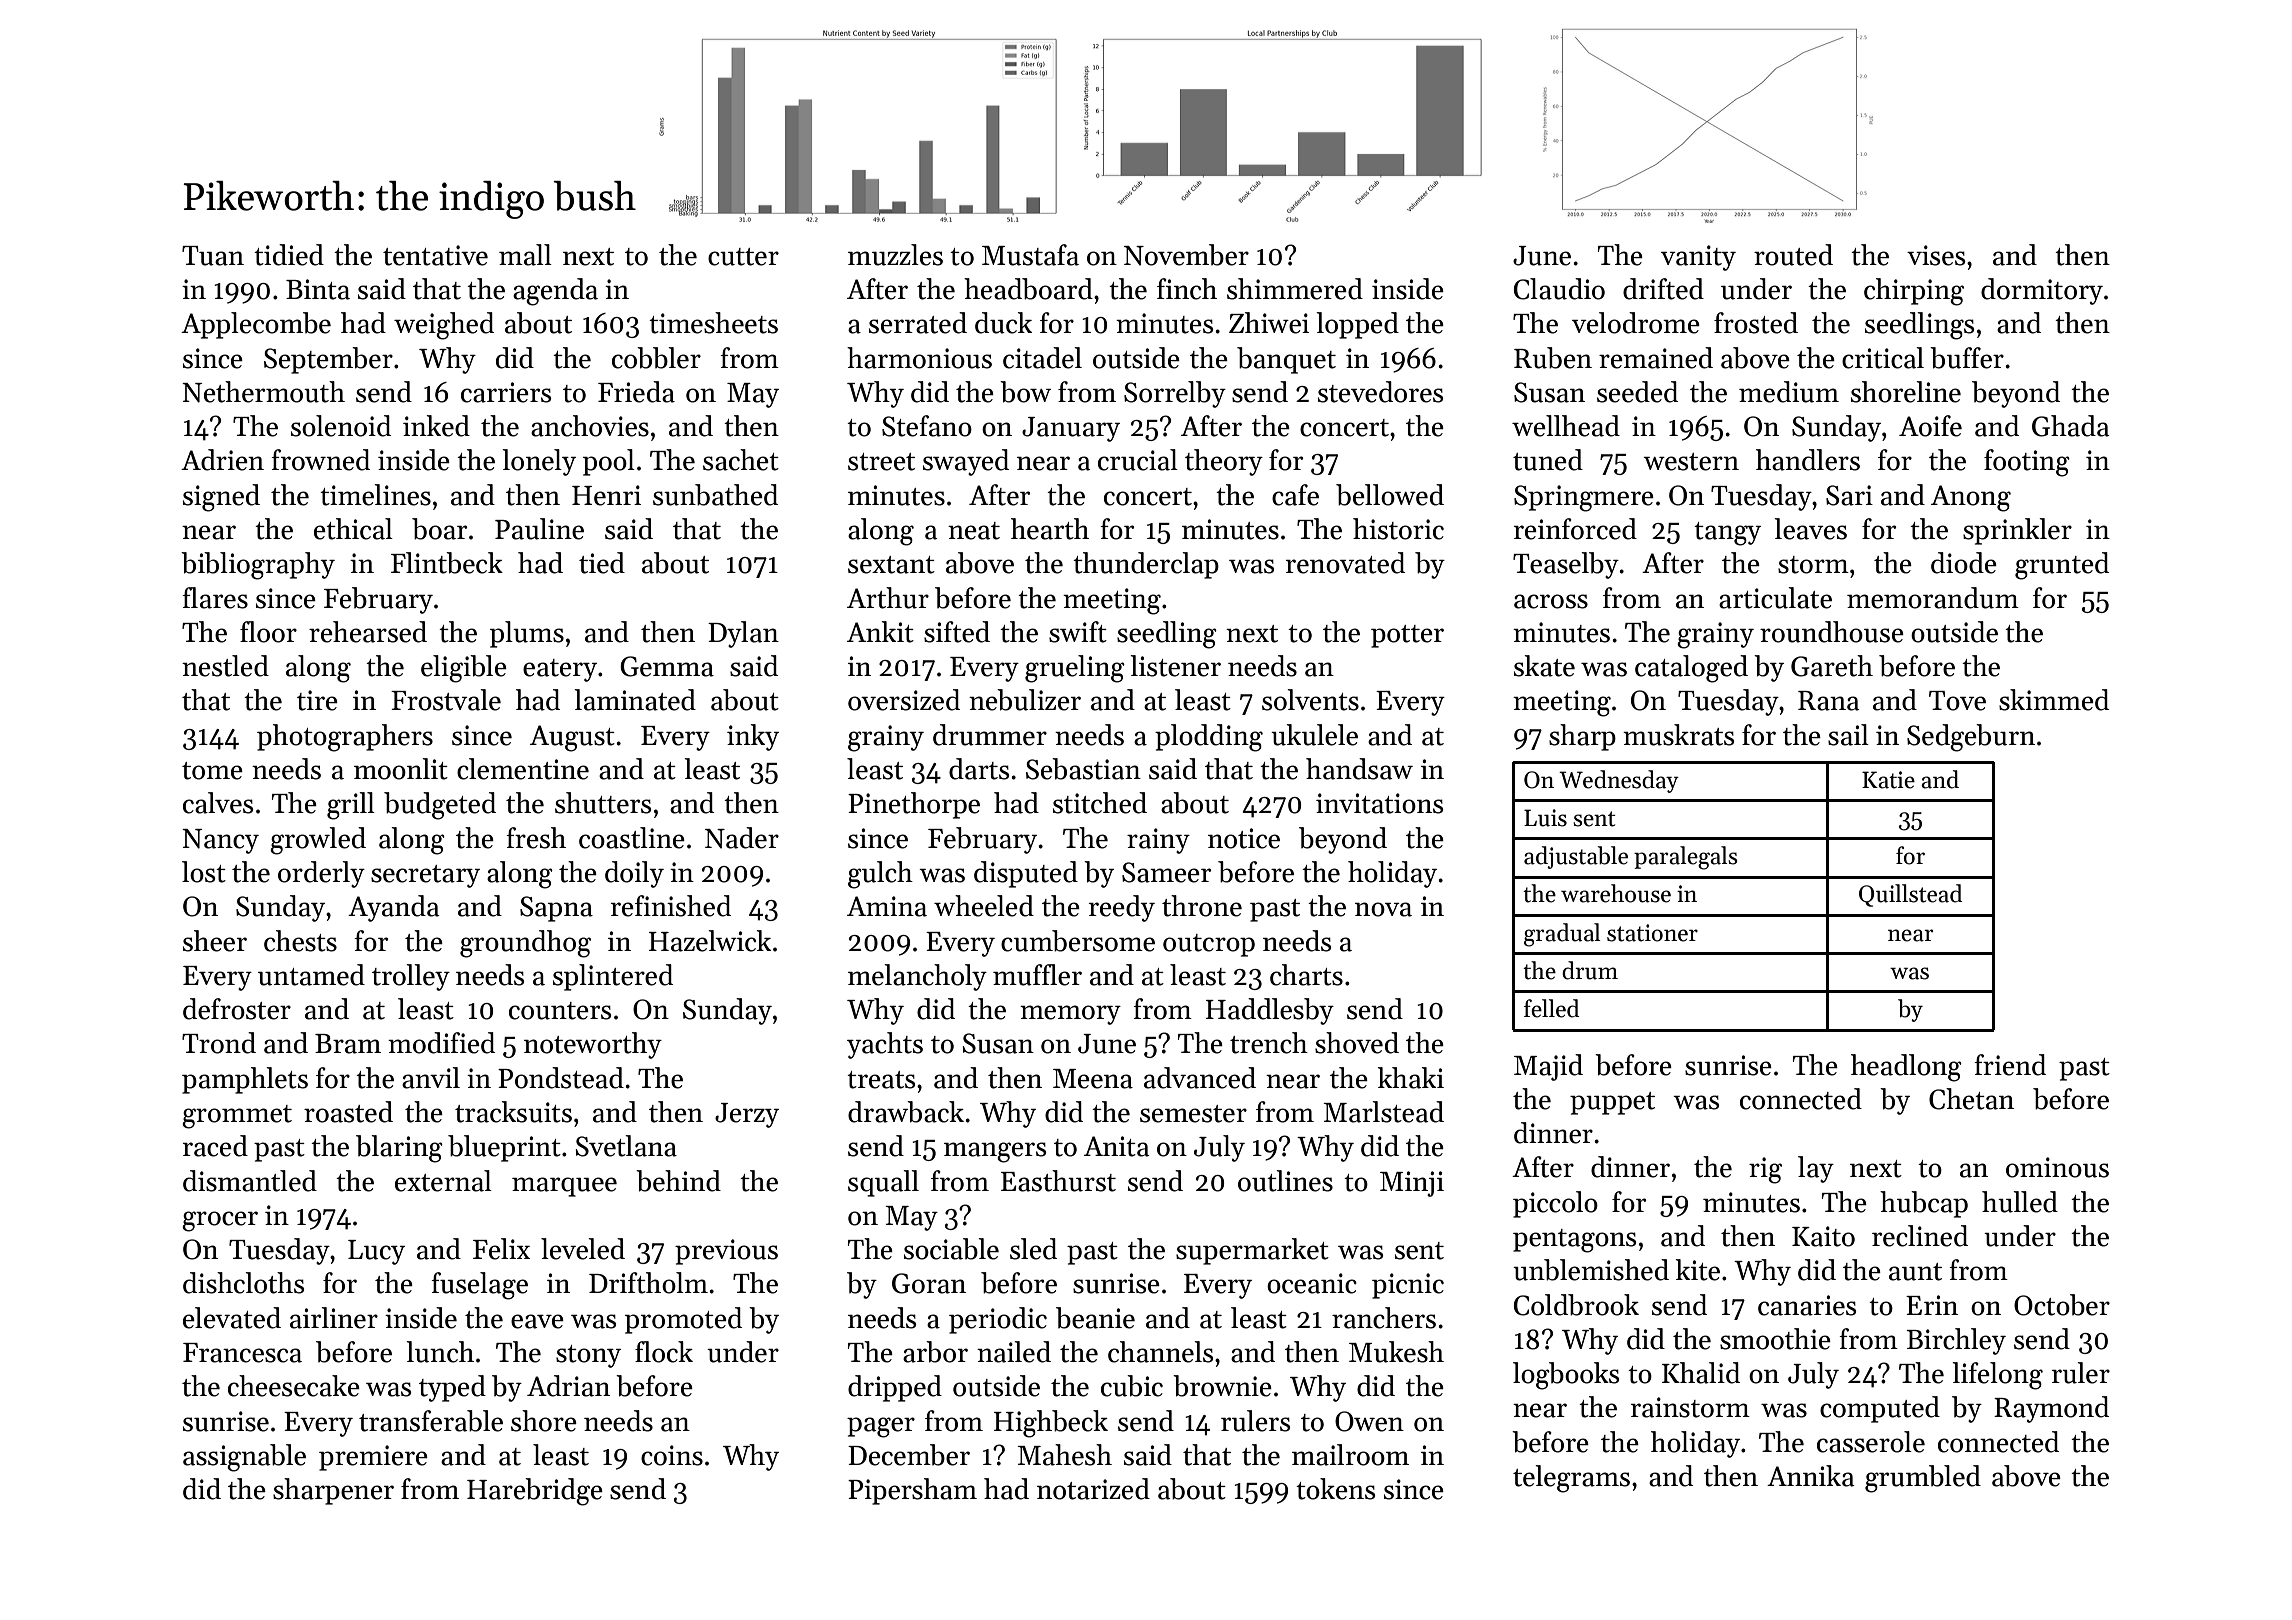 This screenshot has height=1620, width=2292. What do you see at coordinates (1548, 460) in the screenshot?
I see `tuned` at bounding box center [1548, 460].
